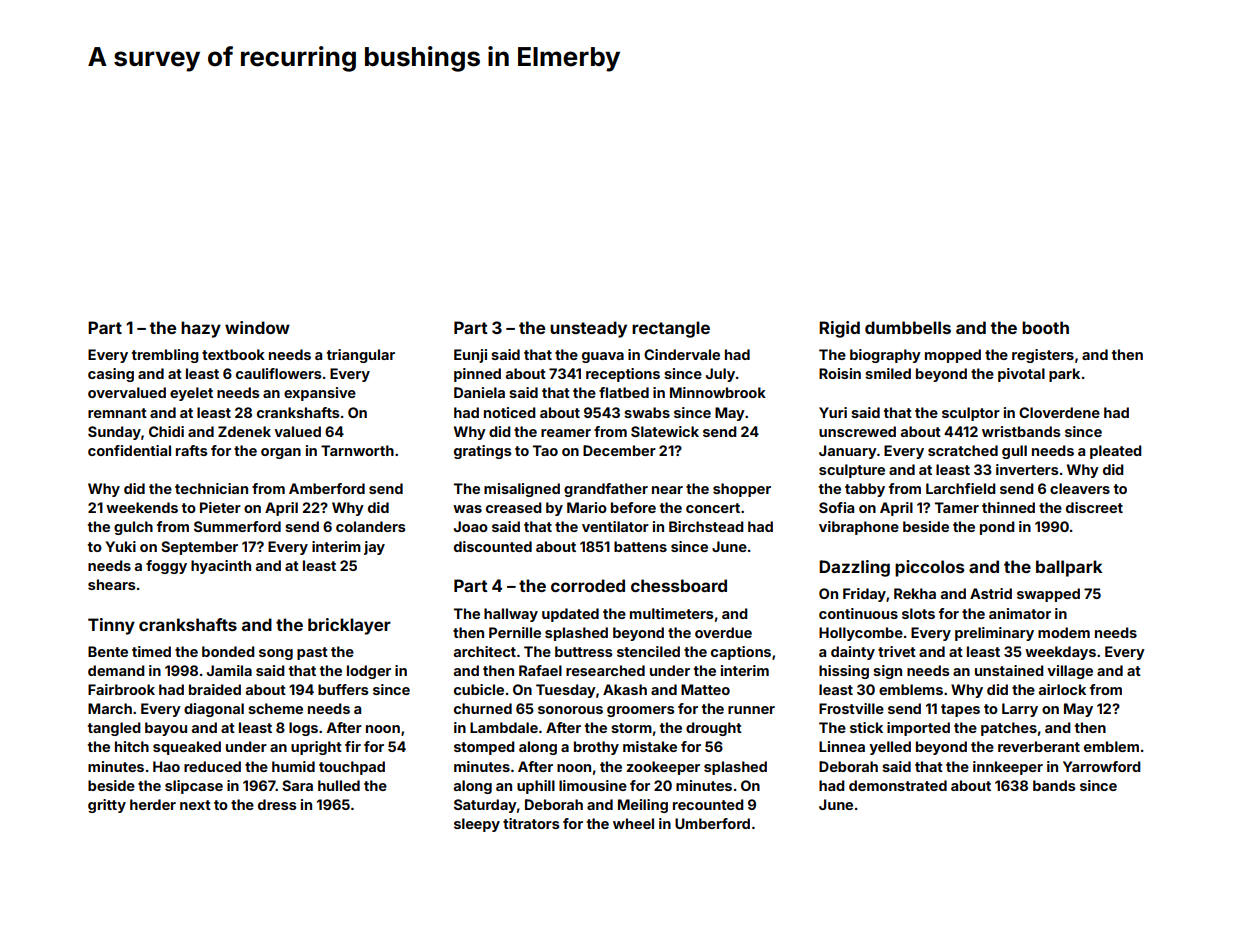 The image size is (1233, 952). Describe the element at coordinates (201, 329) in the screenshot. I see `hazy` at that location.
